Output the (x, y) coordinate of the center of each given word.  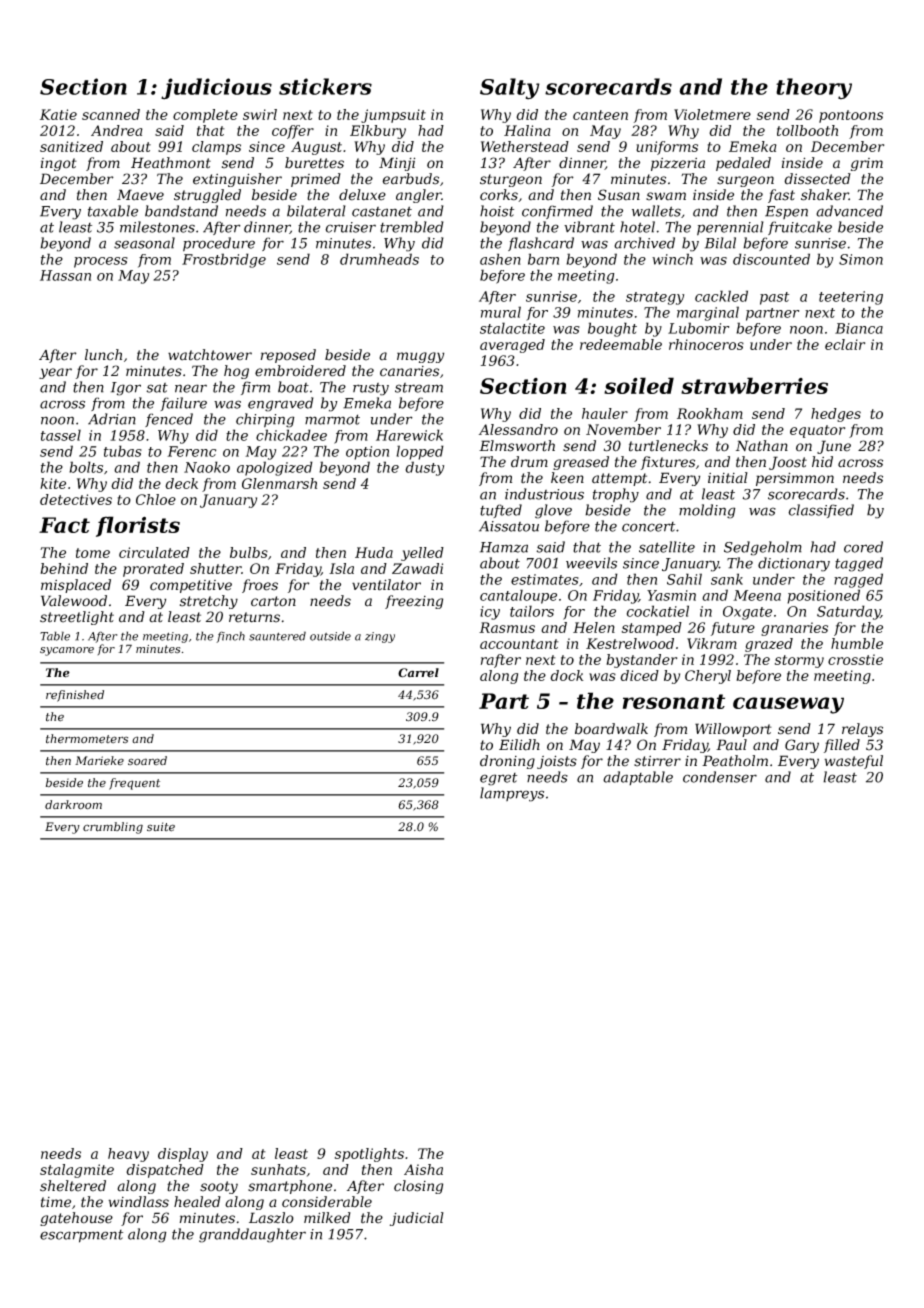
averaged (512, 346)
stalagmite (77, 1171)
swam (666, 196)
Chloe (156, 499)
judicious (216, 89)
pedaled (743, 164)
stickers (325, 86)
